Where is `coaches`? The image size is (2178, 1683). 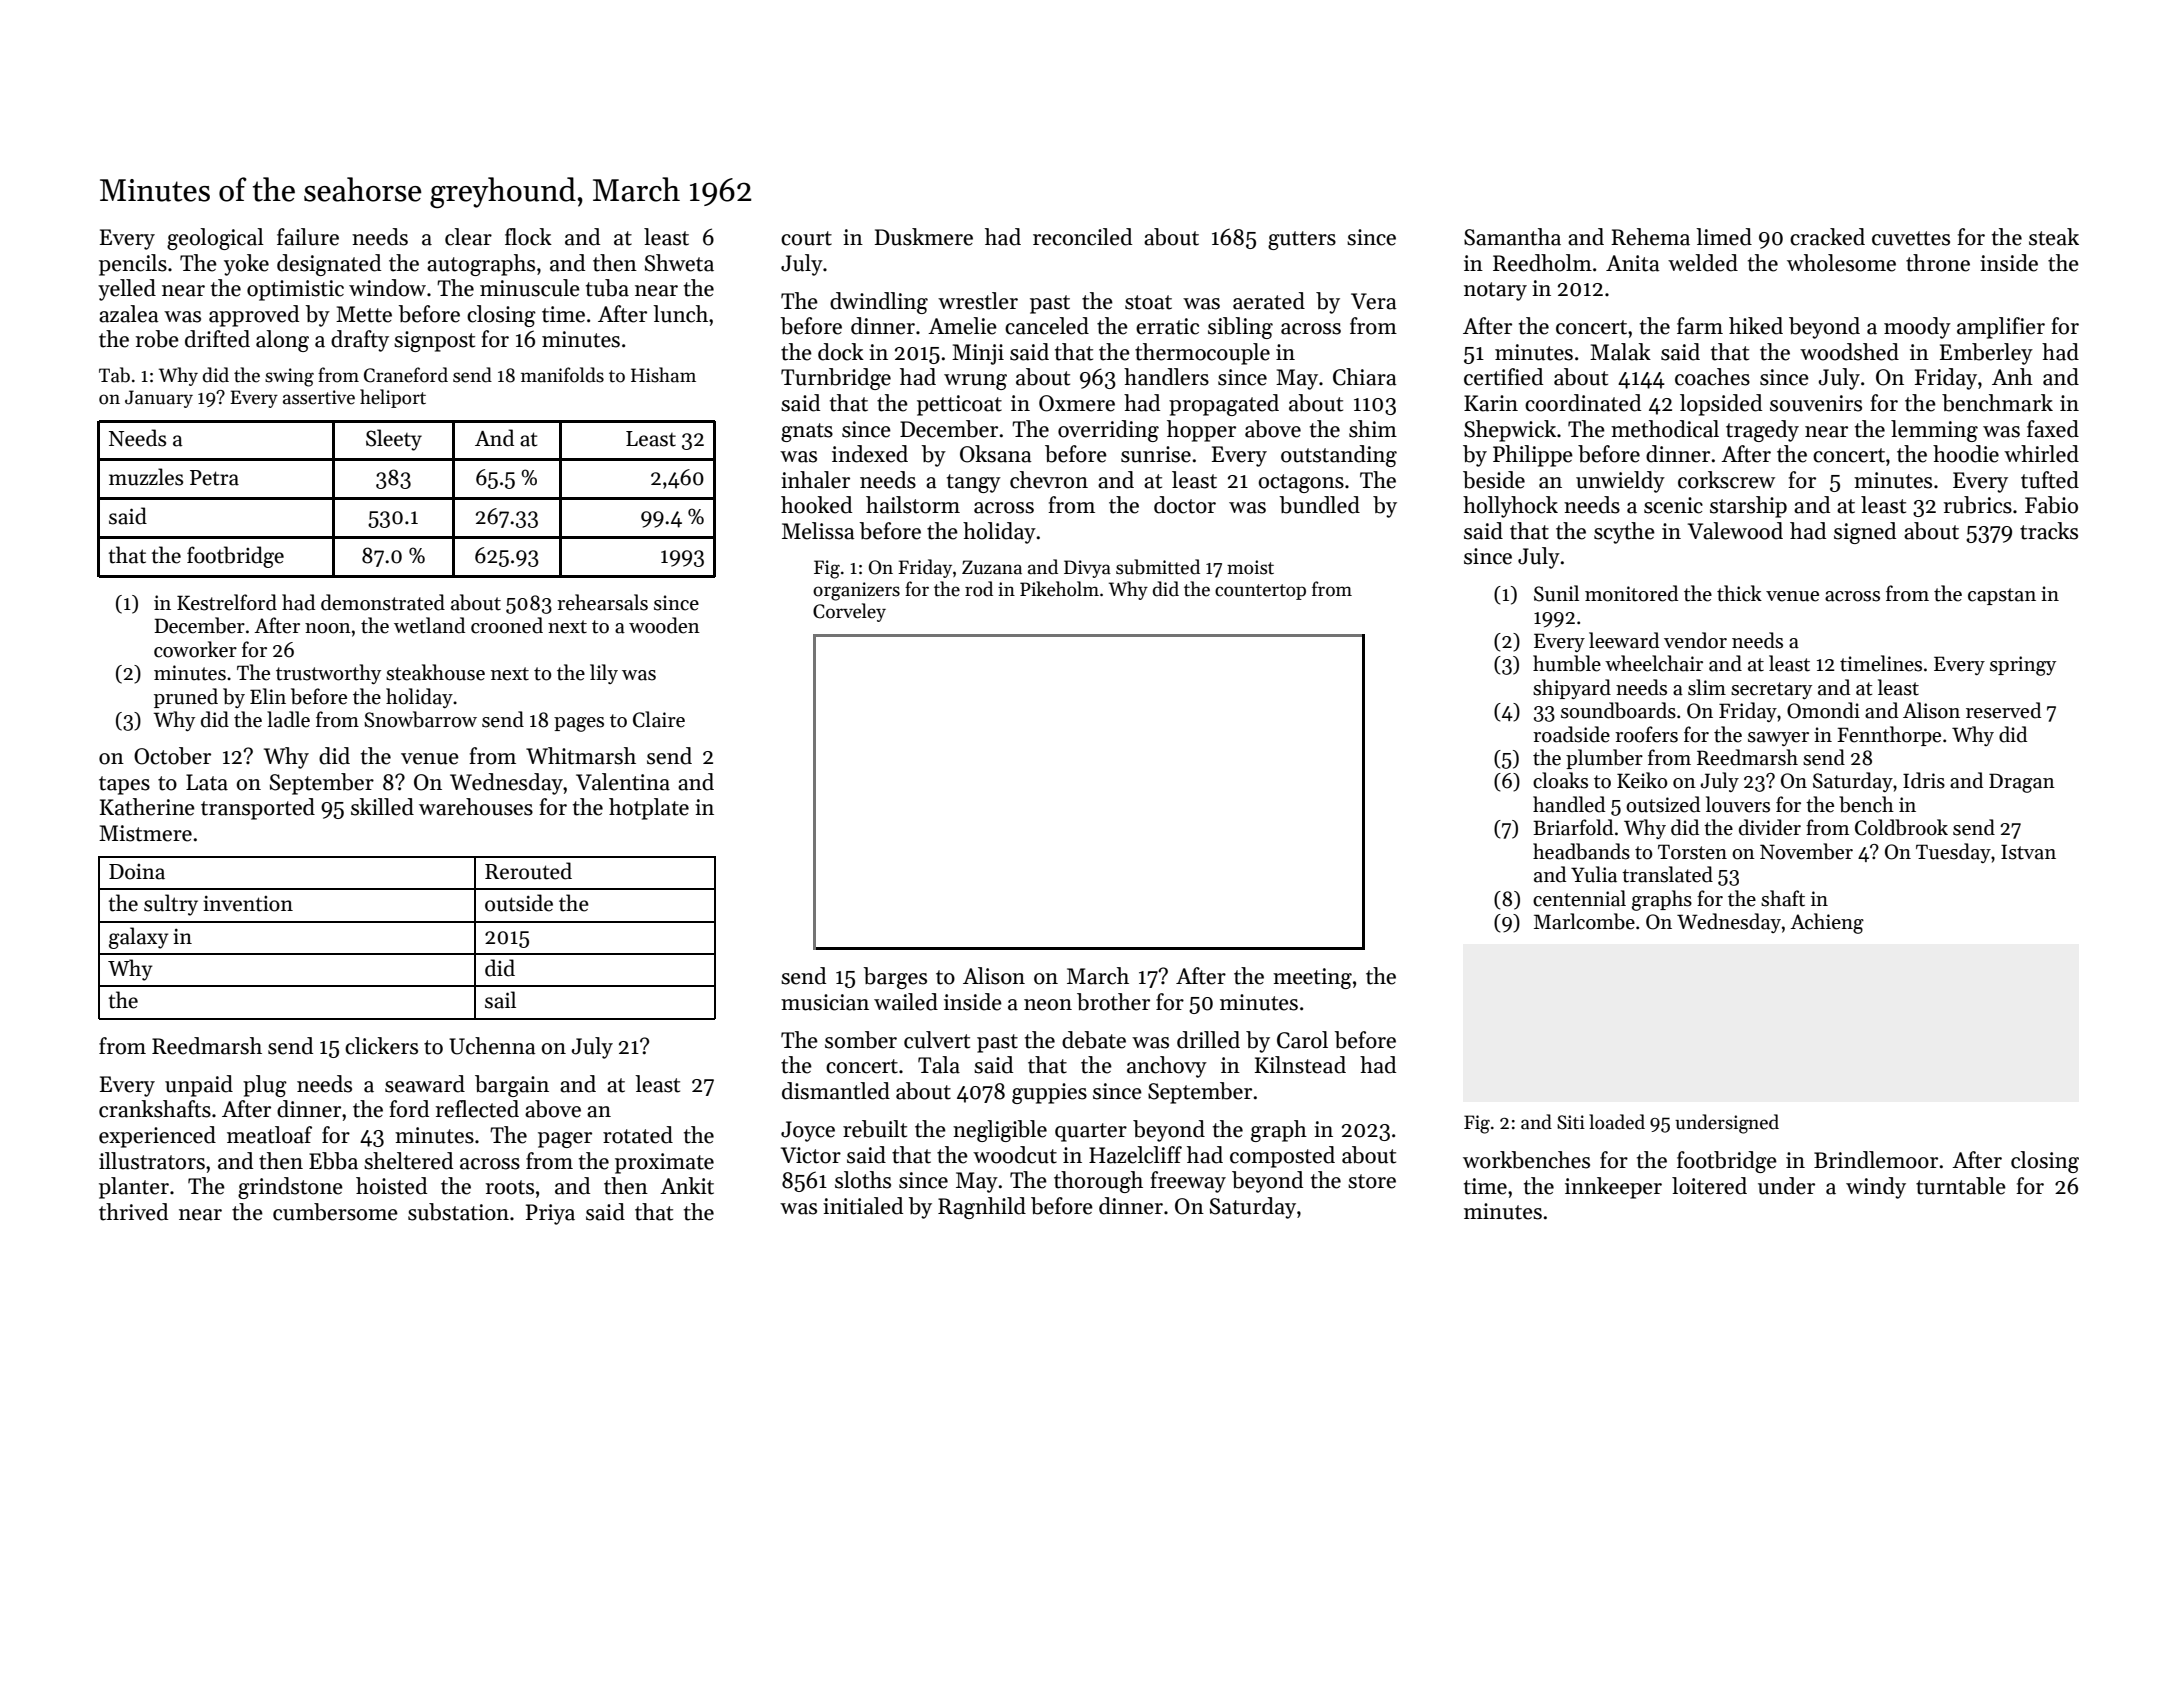 coaches is located at coordinates (1712, 377).
